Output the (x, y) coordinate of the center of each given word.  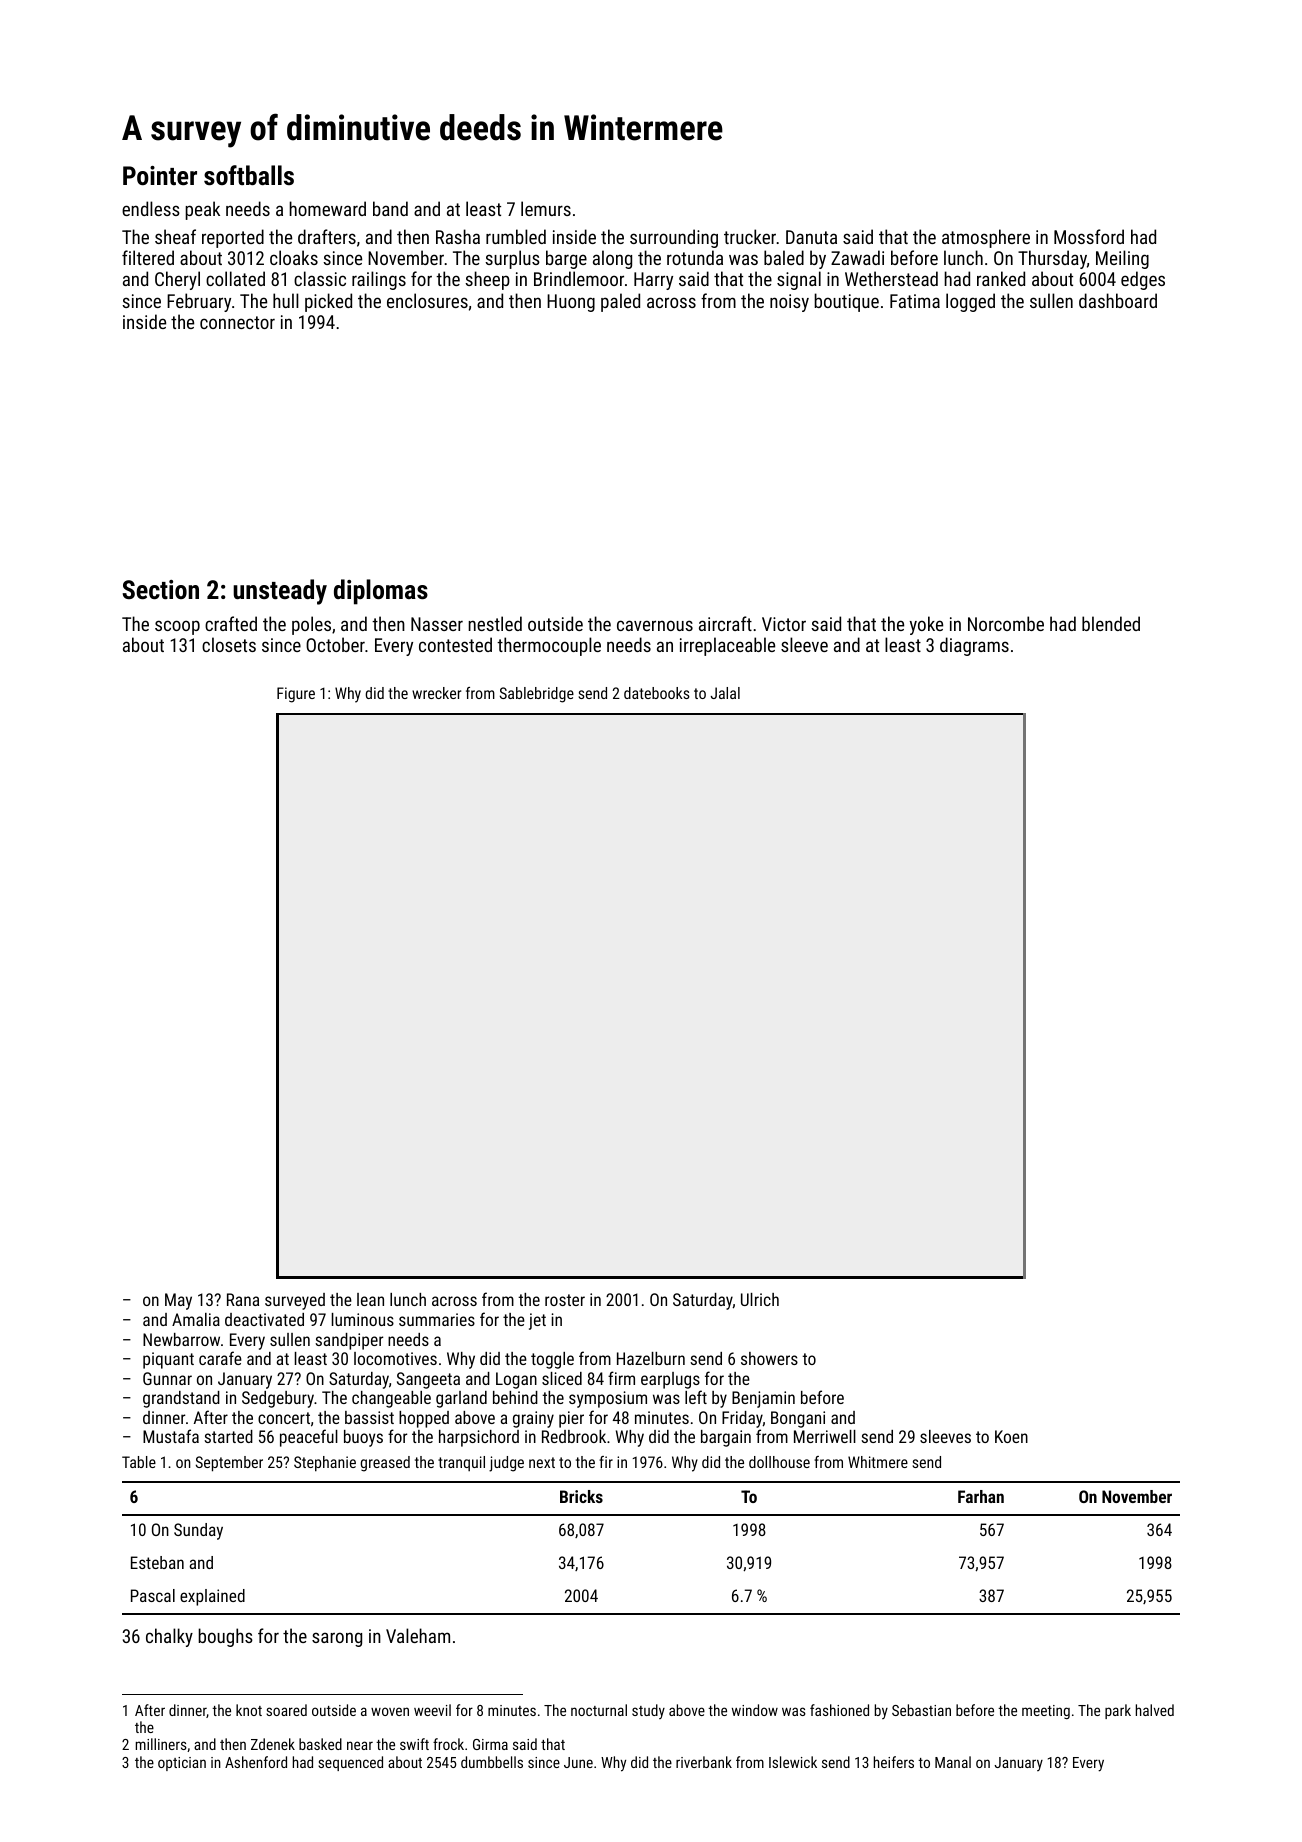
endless (151, 208)
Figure (296, 695)
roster (565, 1300)
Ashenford (256, 1762)
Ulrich (760, 1299)
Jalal (725, 693)
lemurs (546, 208)
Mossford (1089, 236)
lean (370, 1299)
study (648, 1711)
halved (1155, 1710)
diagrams (974, 646)
